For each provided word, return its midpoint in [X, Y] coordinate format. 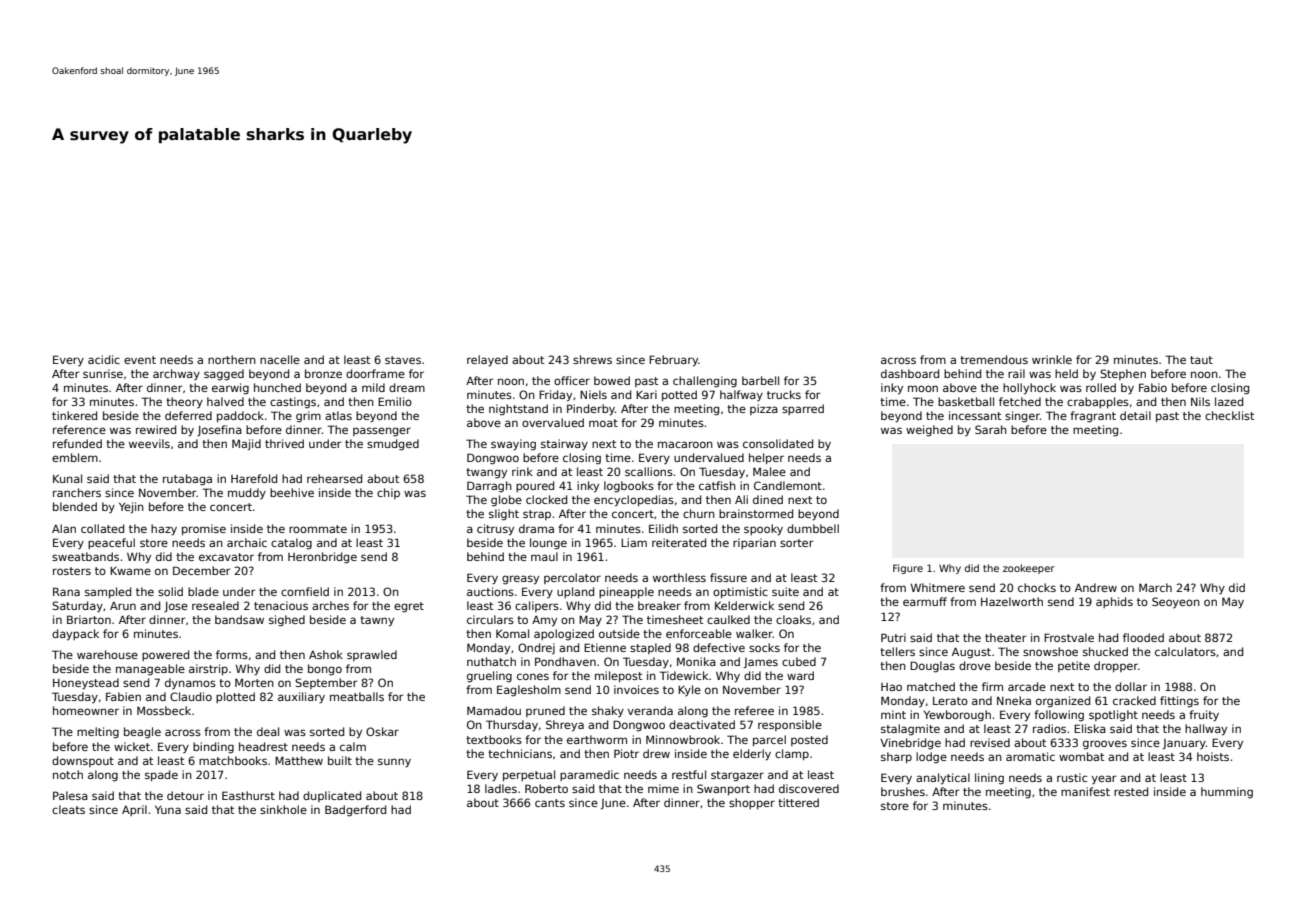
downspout [83, 761]
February [673, 361]
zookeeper [1029, 569]
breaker [659, 605]
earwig [230, 389]
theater [1005, 637]
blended [75, 506]
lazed [1229, 401]
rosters [72, 571]
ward [800, 675]
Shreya [565, 726]
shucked [1105, 651]
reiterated [679, 542]
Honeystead [86, 684]
